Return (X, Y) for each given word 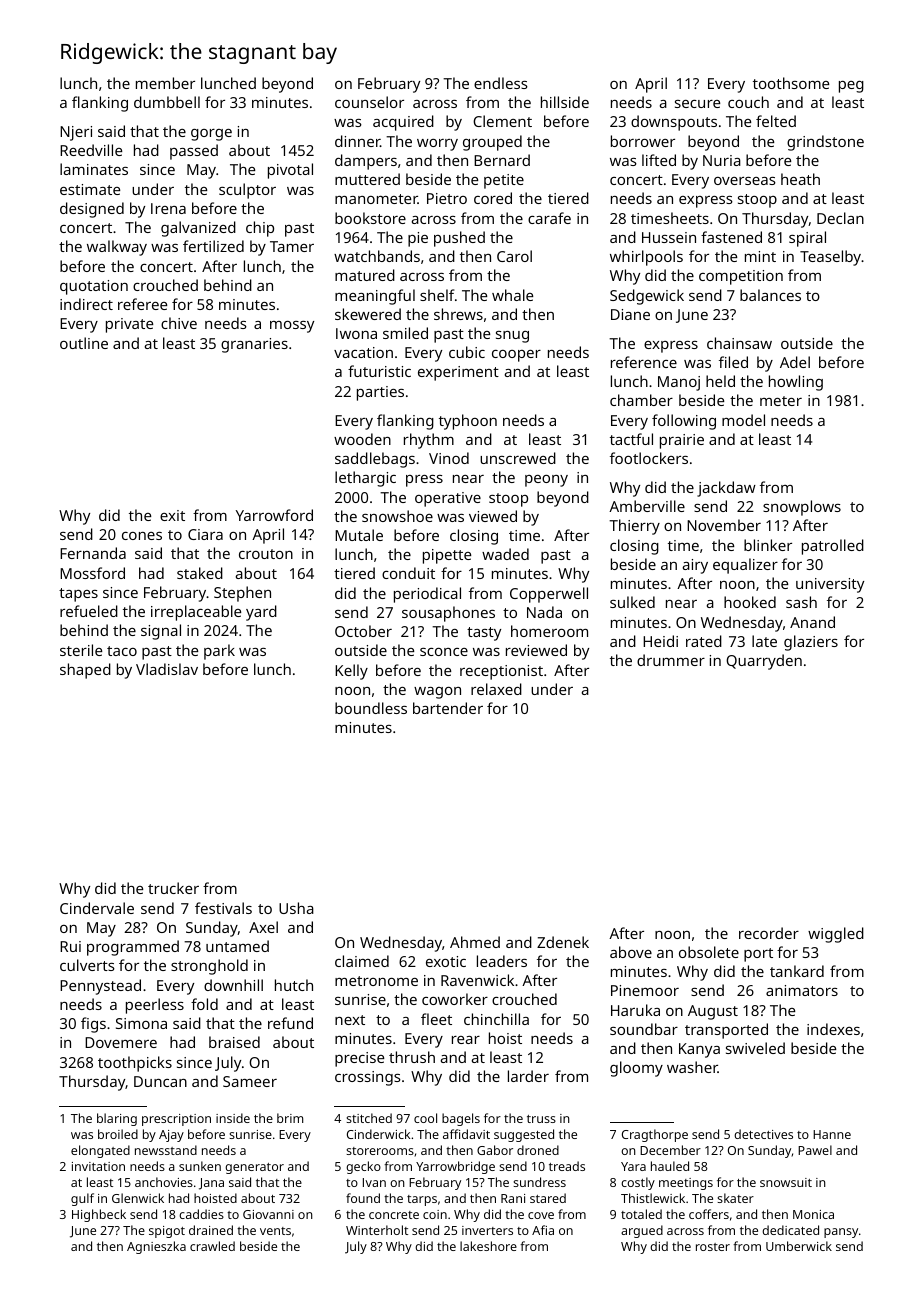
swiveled (755, 1048)
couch (748, 102)
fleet (436, 1019)
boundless (371, 708)
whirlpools (646, 258)
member (165, 83)
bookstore (370, 218)
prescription (176, 1120)
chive (179, 323)
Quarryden (764, 662)
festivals (223, 908)
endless (501, 83)
